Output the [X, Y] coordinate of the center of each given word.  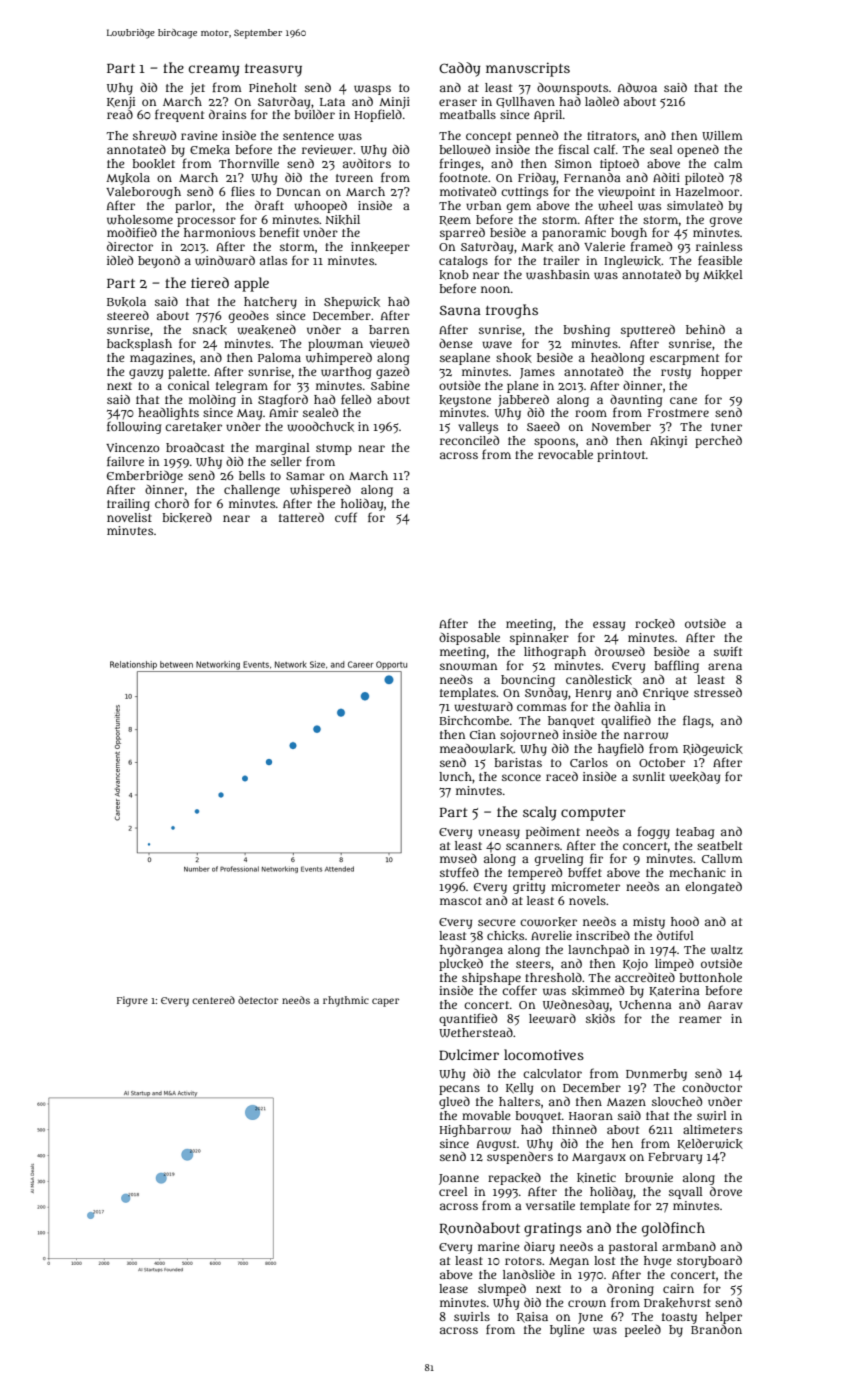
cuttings [524, 193]
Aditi [666, 177]
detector [258, 1000]
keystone [465, 401]
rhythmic [346, 1001]
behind [705, 329]
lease [453, 1288]
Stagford [283, 400]
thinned [574, 1129]
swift [728, 651]
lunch [455, 776]
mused [458, 858]
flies [243, 191]
